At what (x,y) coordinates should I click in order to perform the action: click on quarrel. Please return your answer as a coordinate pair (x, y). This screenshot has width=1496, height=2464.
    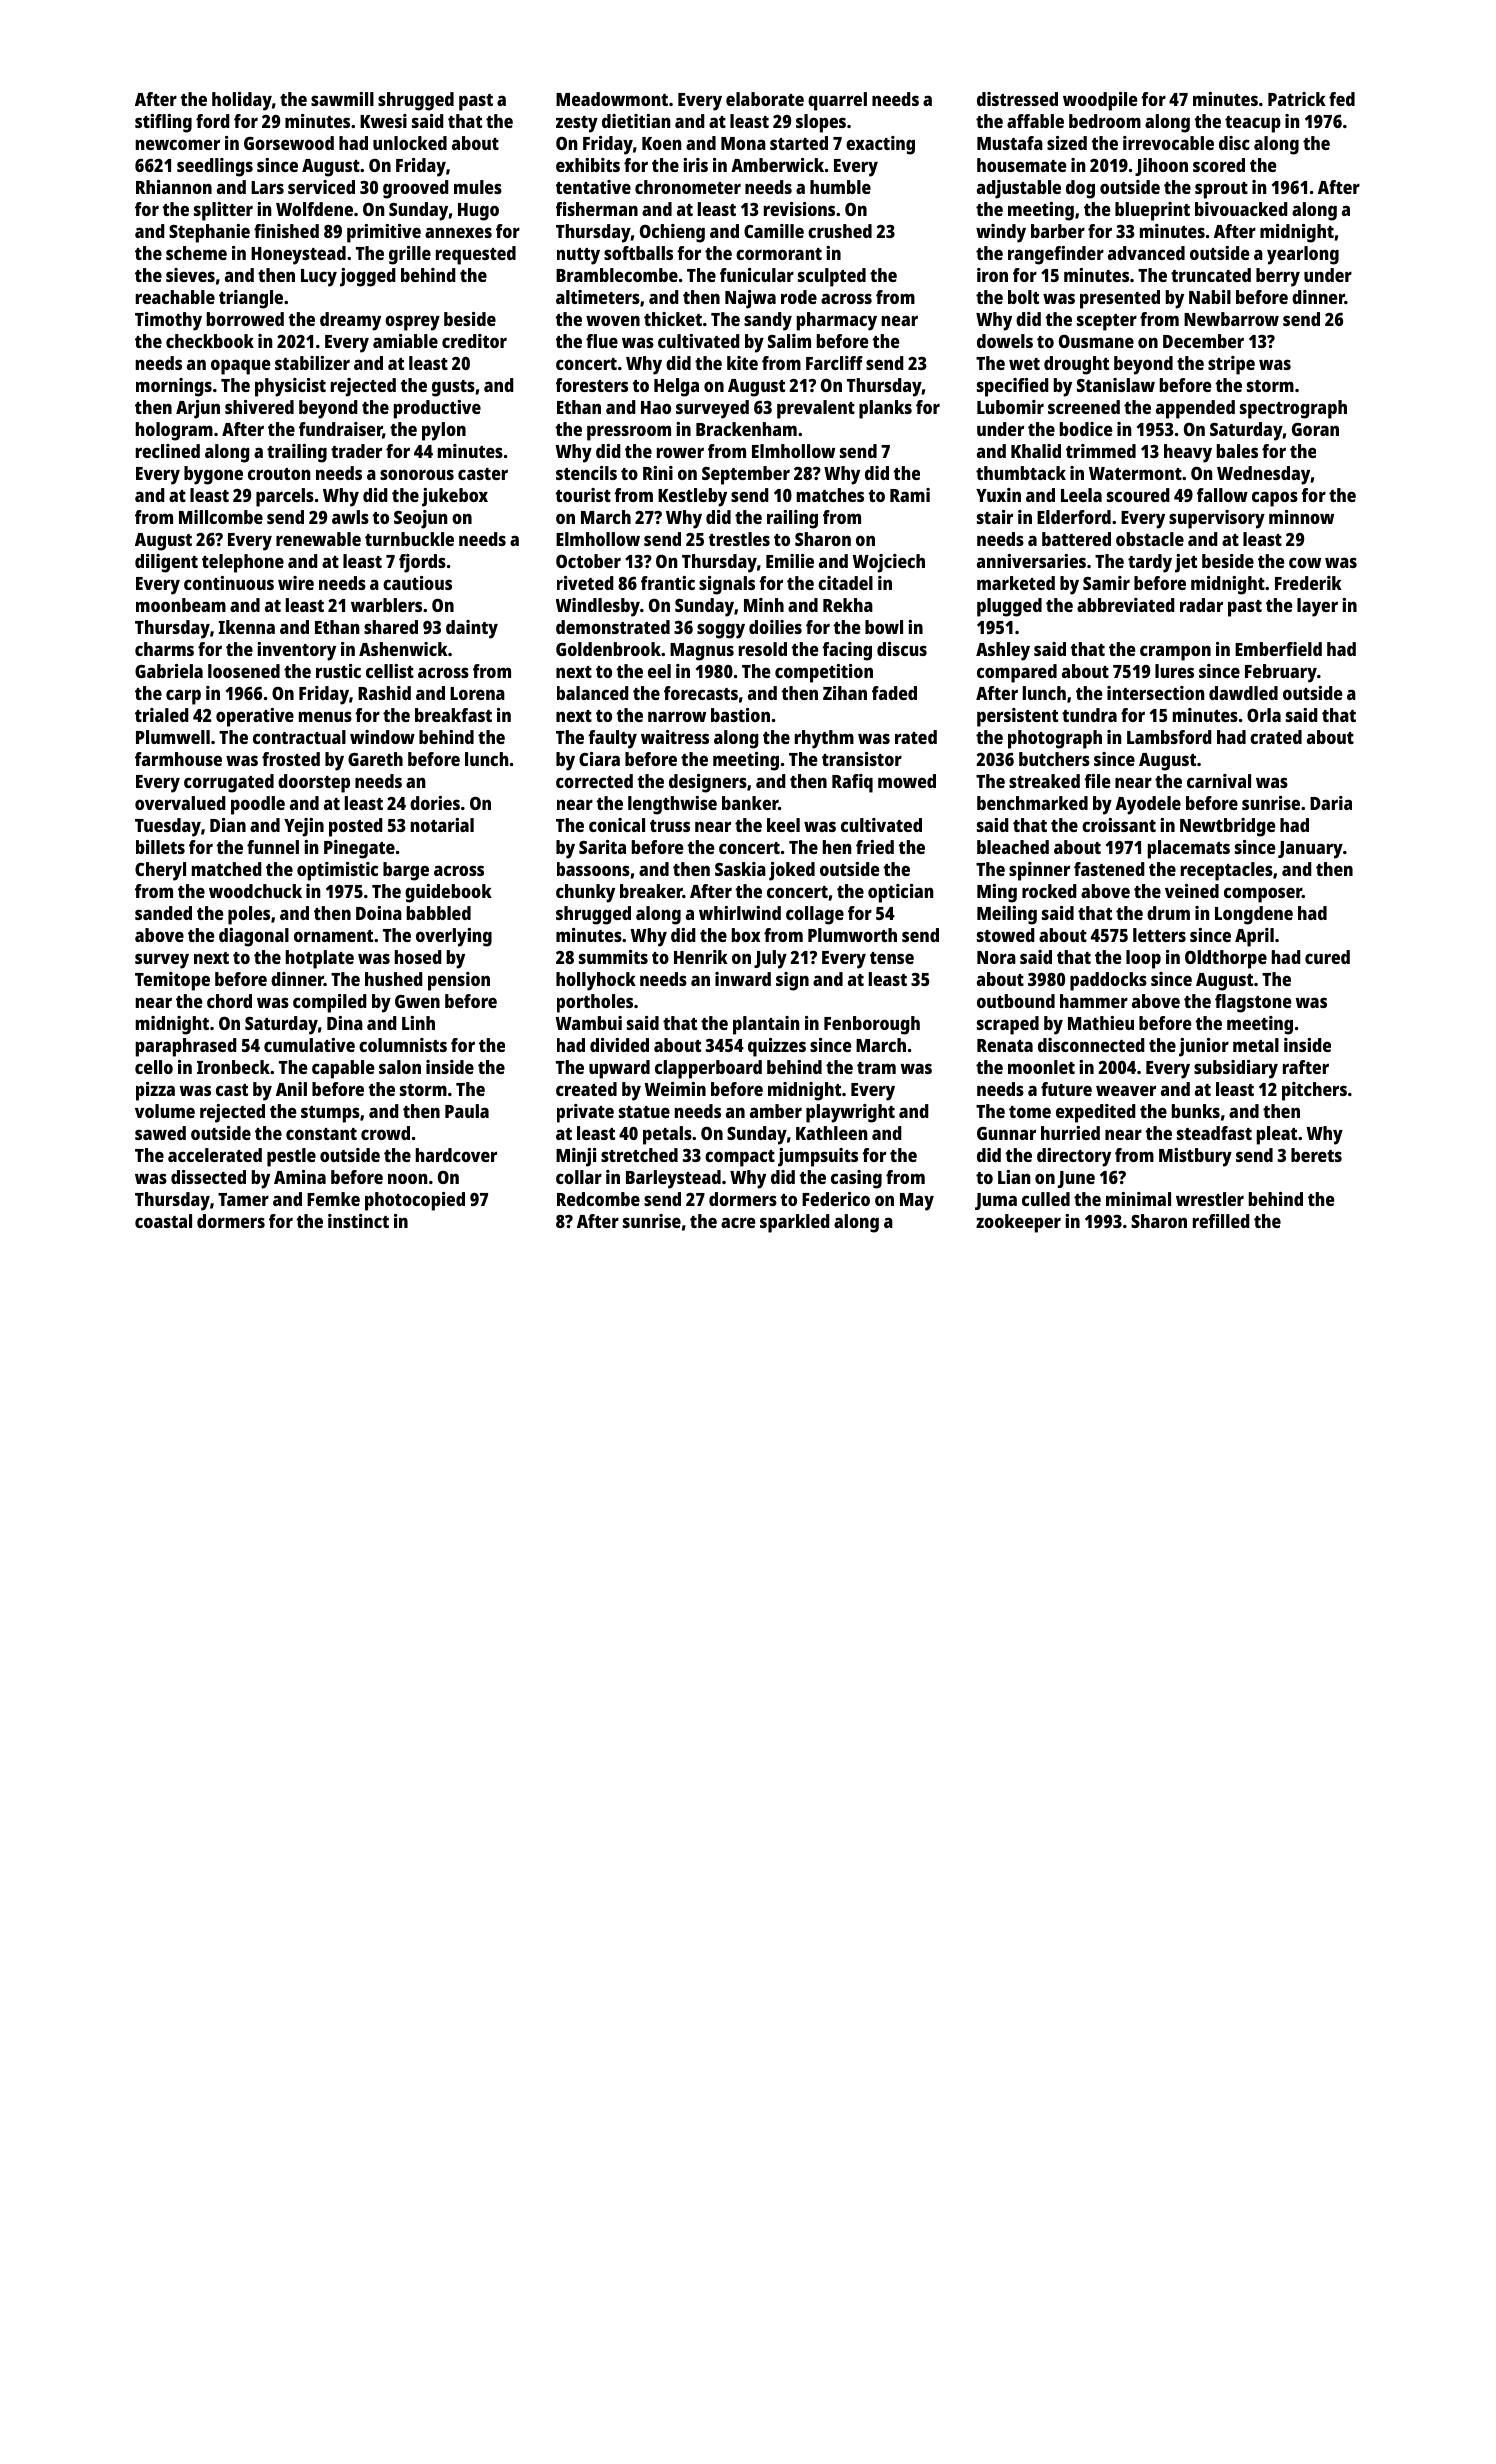
    Looking at the image, I should click on (837, 101).
